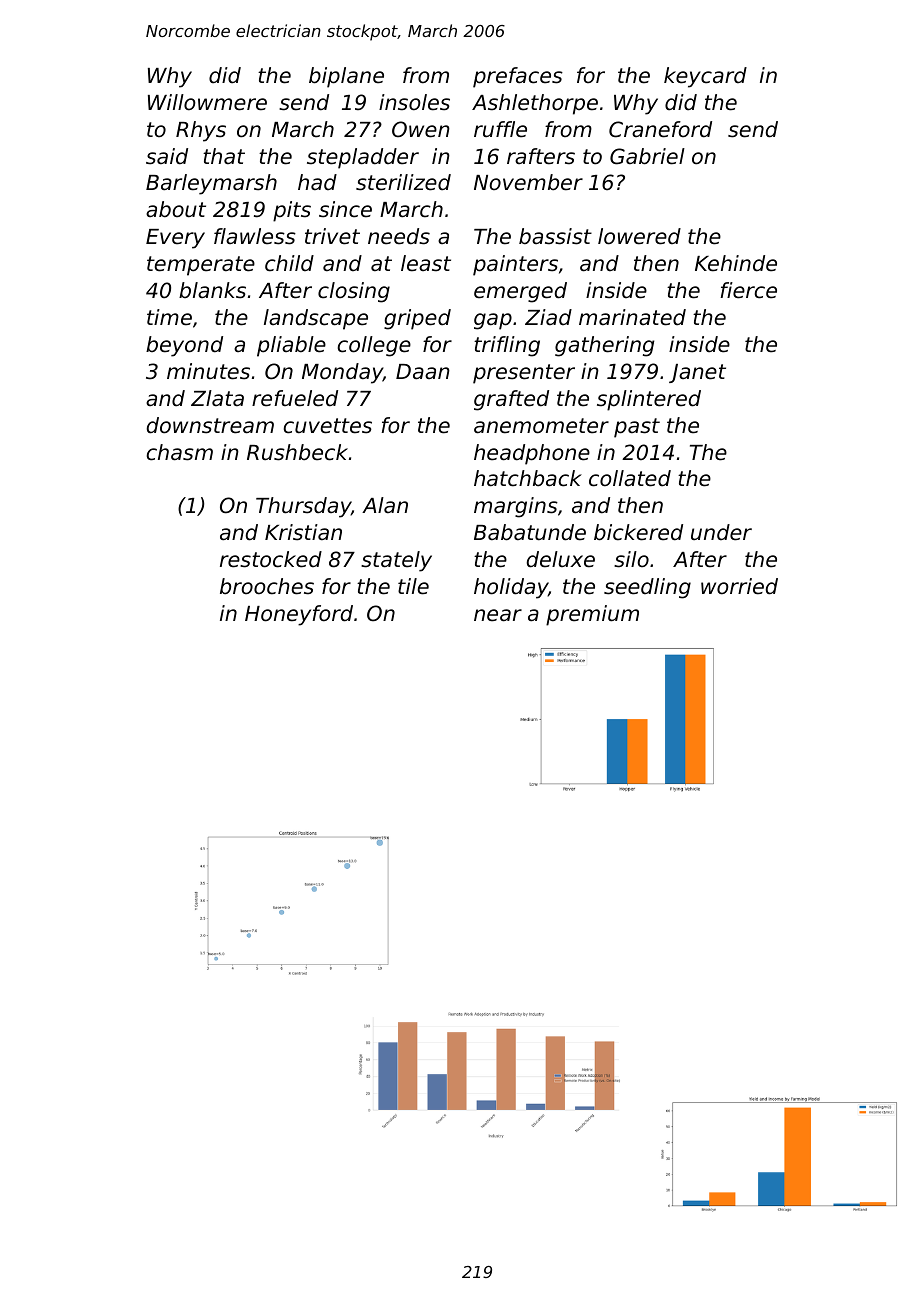 This image has width=924, height=1314. What do you see at coordinates (721, 532) in the image?
I see `under` at bounding box center [721, 532].
